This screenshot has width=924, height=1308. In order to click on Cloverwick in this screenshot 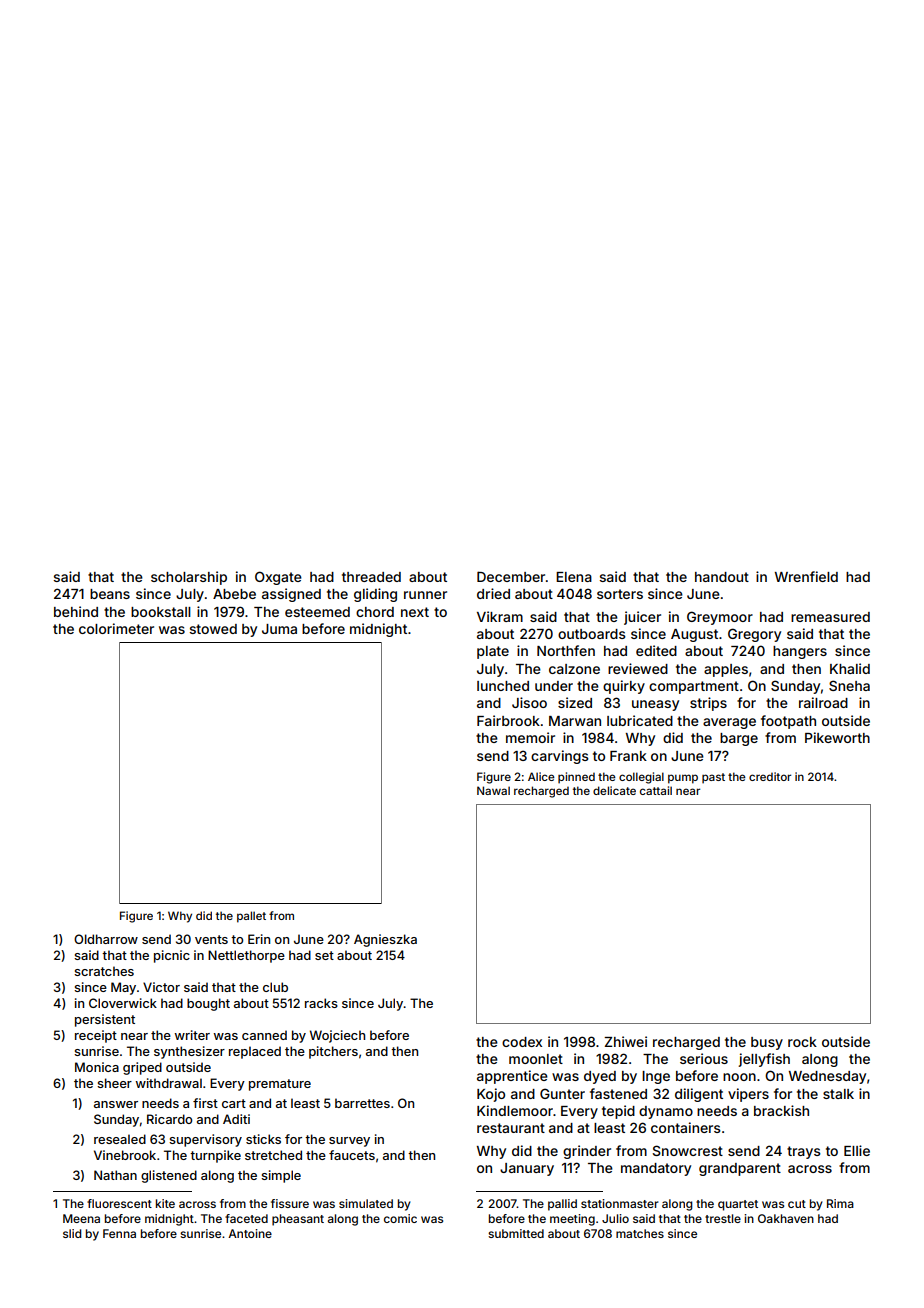, I will do `click(123, 1003)`.
